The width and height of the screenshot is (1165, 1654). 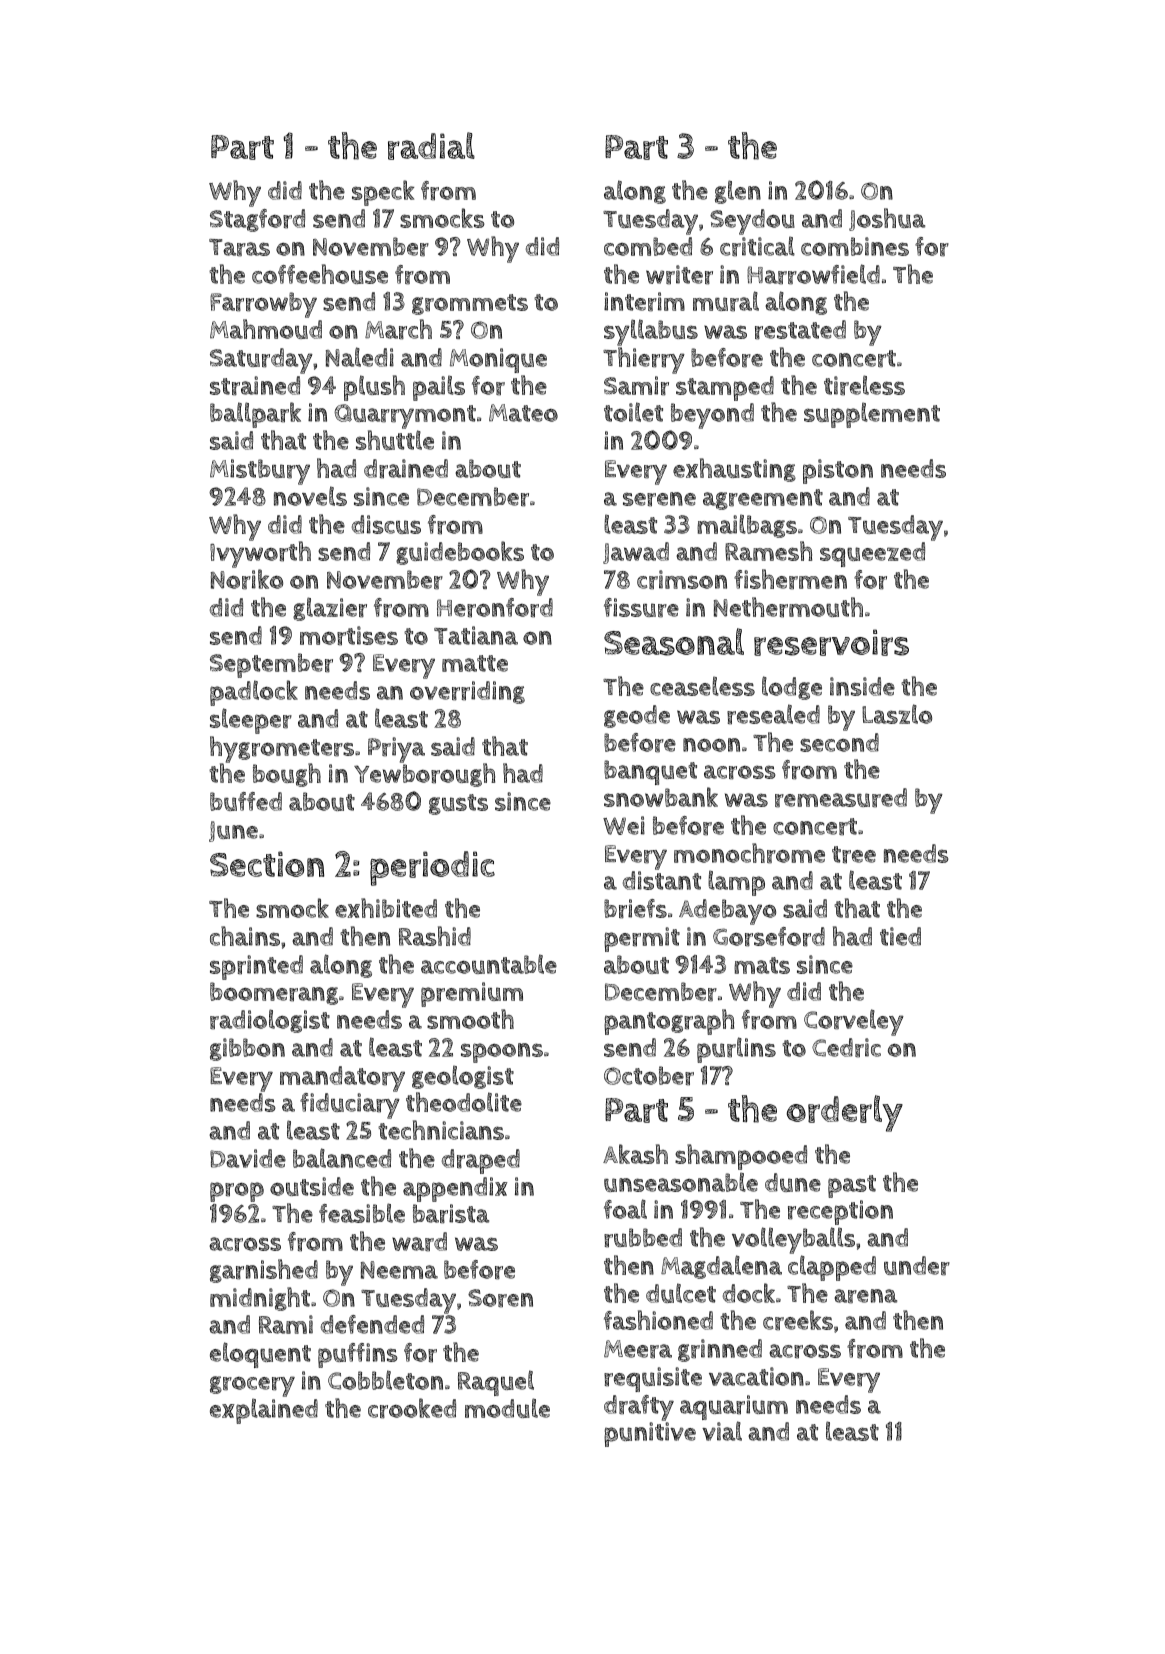 What do you see at coordinates (900, 936) in the screenshot?
I see `tied` at bounding box center [900, 936].
